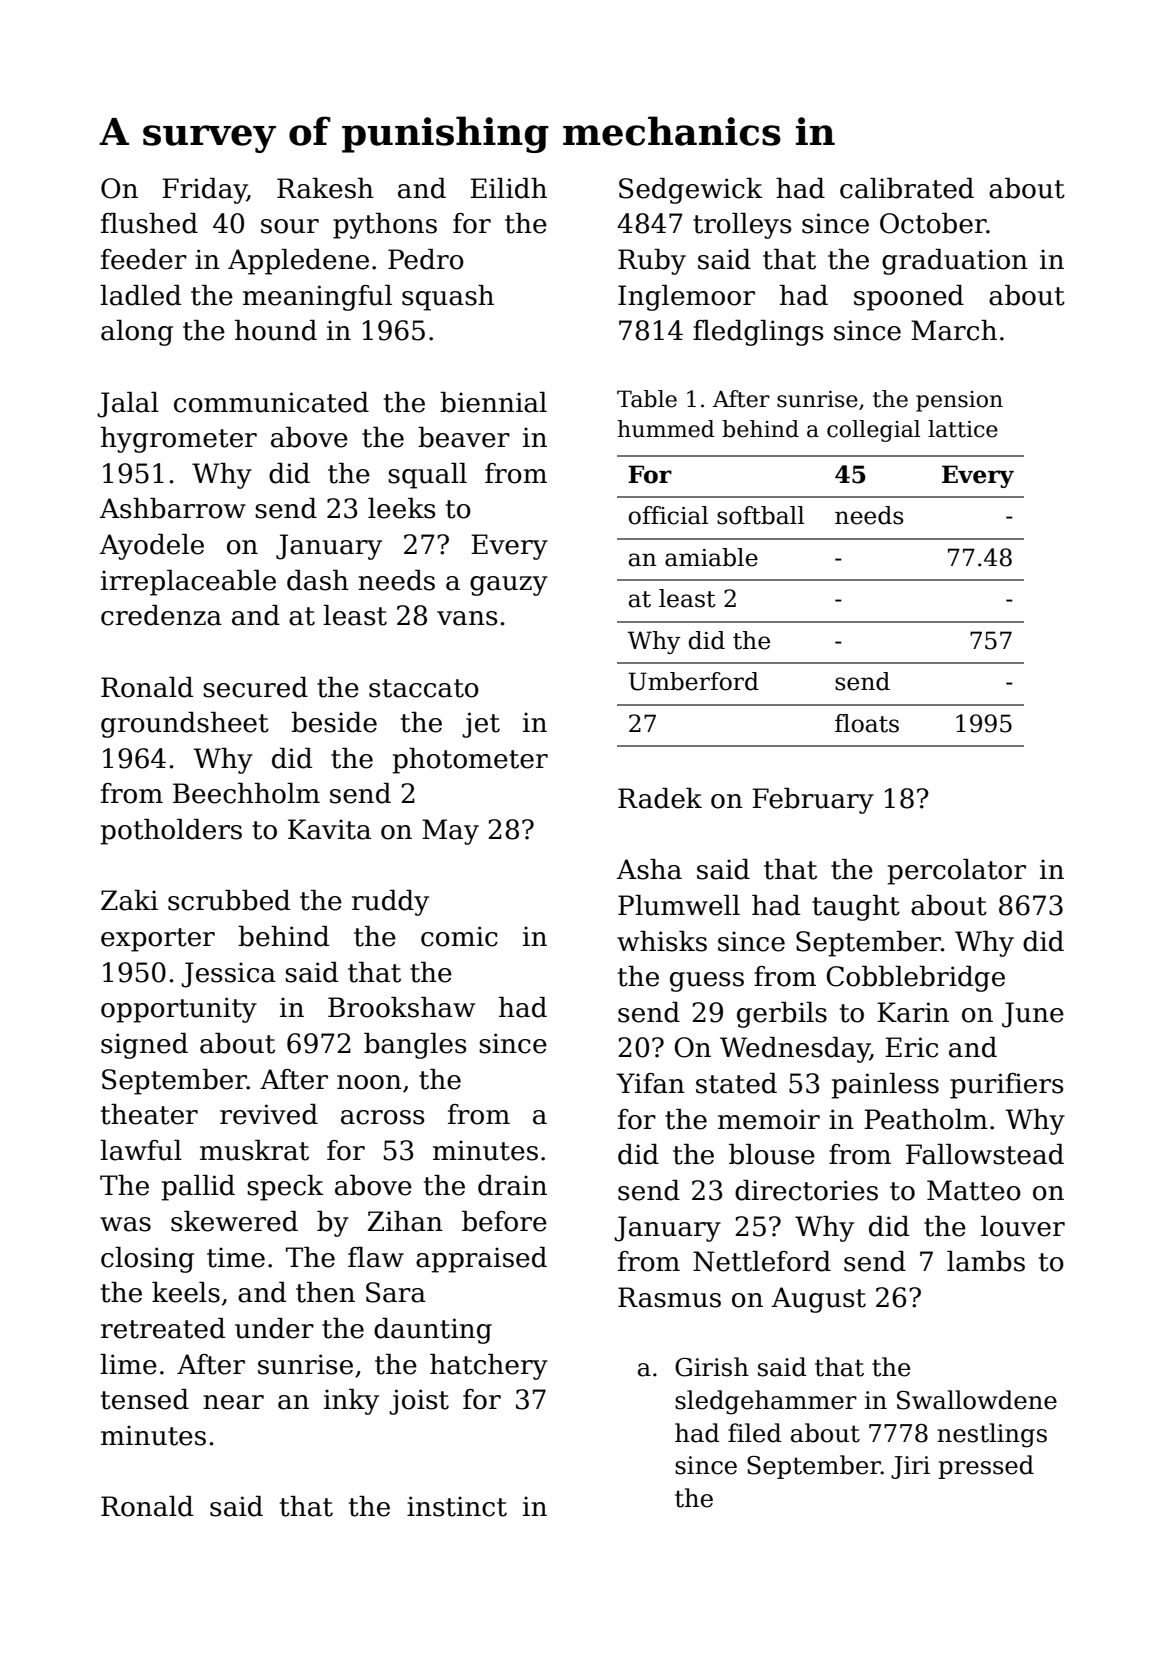 The width and height of the screenshot is (1165, 1654). Describe the element at coordinates (457, 1506) in the screenshot. I see `instinct` at that location.
